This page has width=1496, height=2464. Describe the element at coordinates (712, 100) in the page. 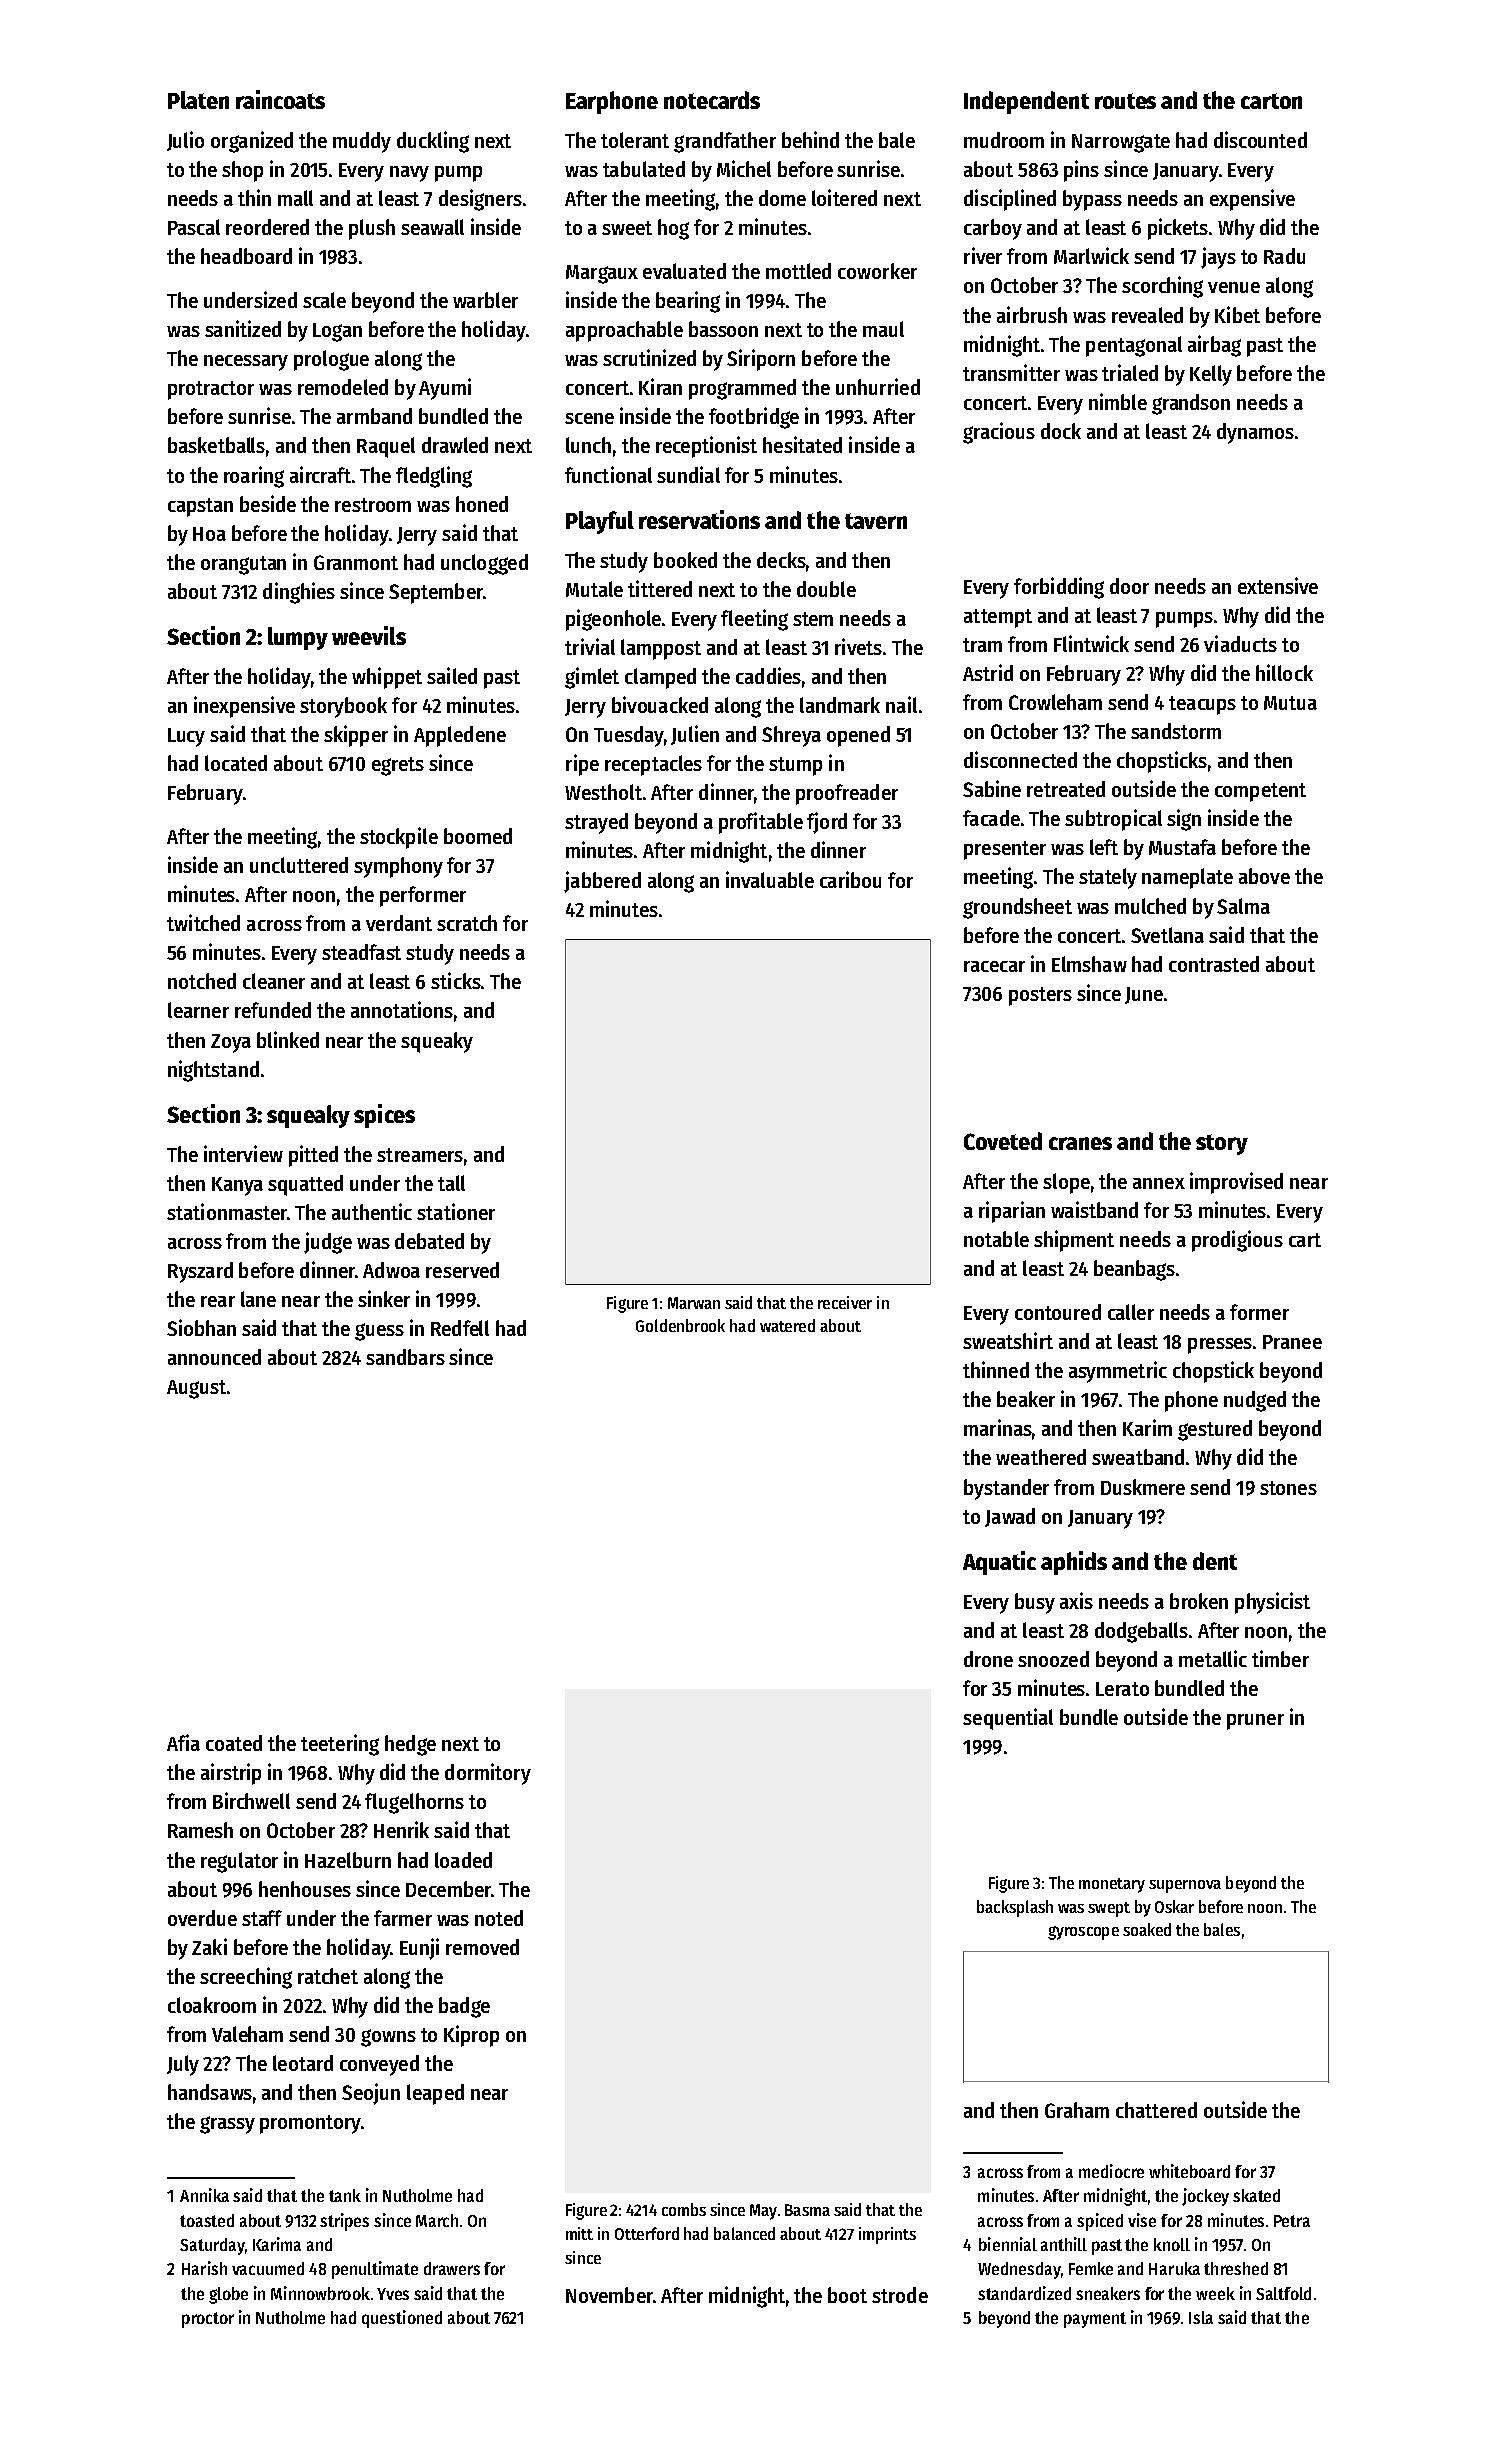

I see `notecards` at that location.
